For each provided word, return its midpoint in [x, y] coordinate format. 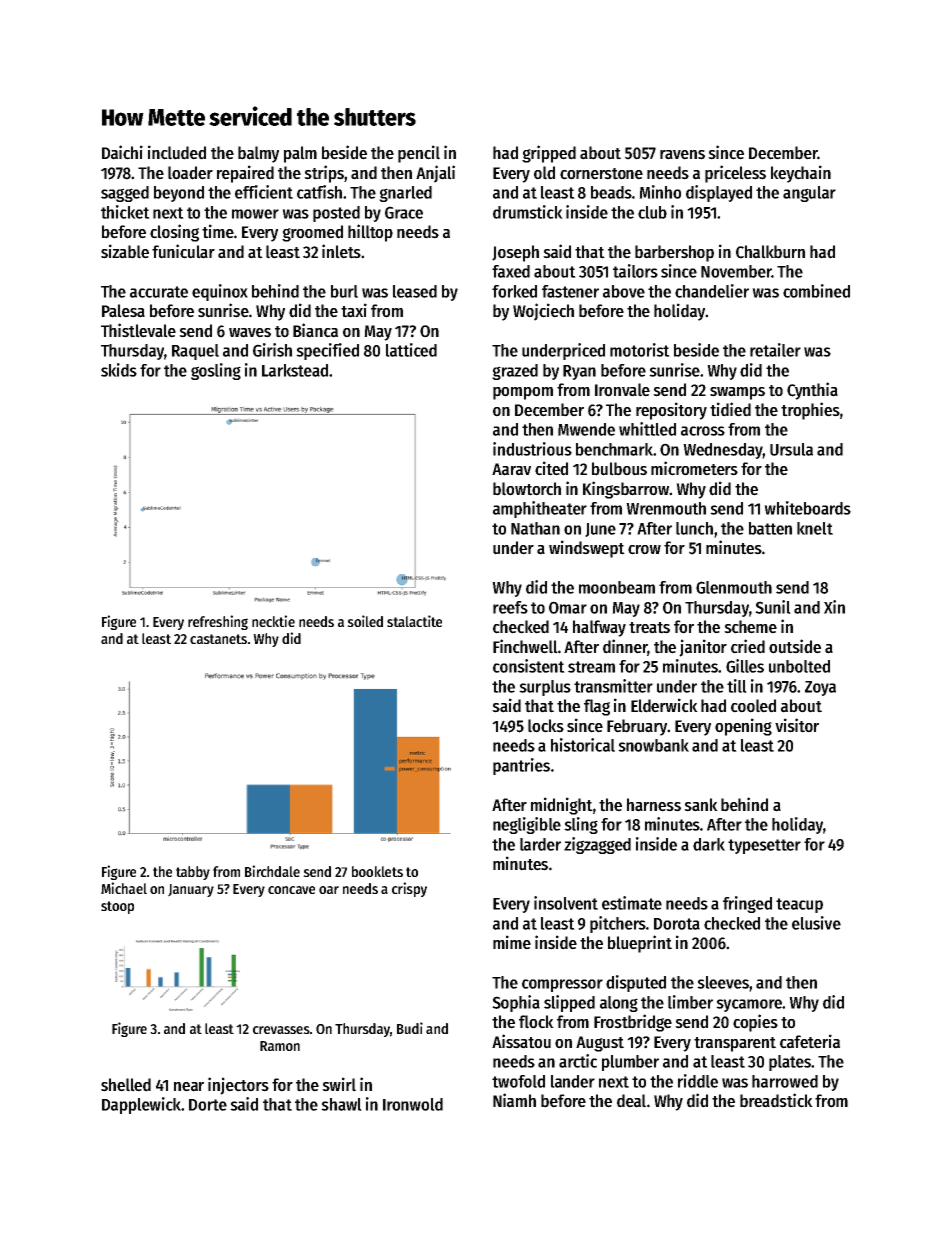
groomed [312, 233]
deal [631, 1101]
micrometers [694, 468]
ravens [682, 155]
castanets [218, 639]
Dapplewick [141, 1105]
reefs [510, 607]
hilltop [370, 233]
